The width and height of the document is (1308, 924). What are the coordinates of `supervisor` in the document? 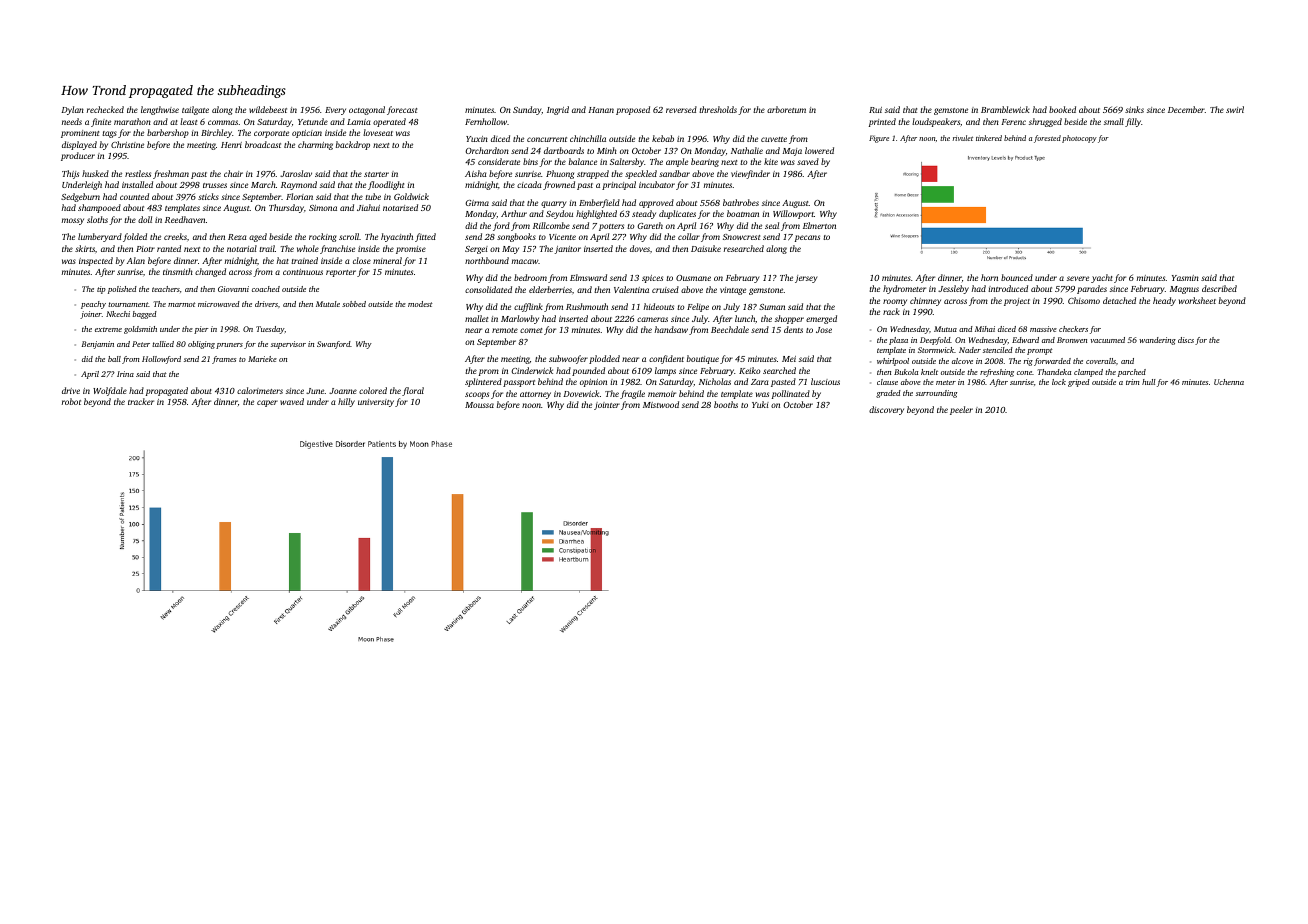 It's located at (288, 345).
